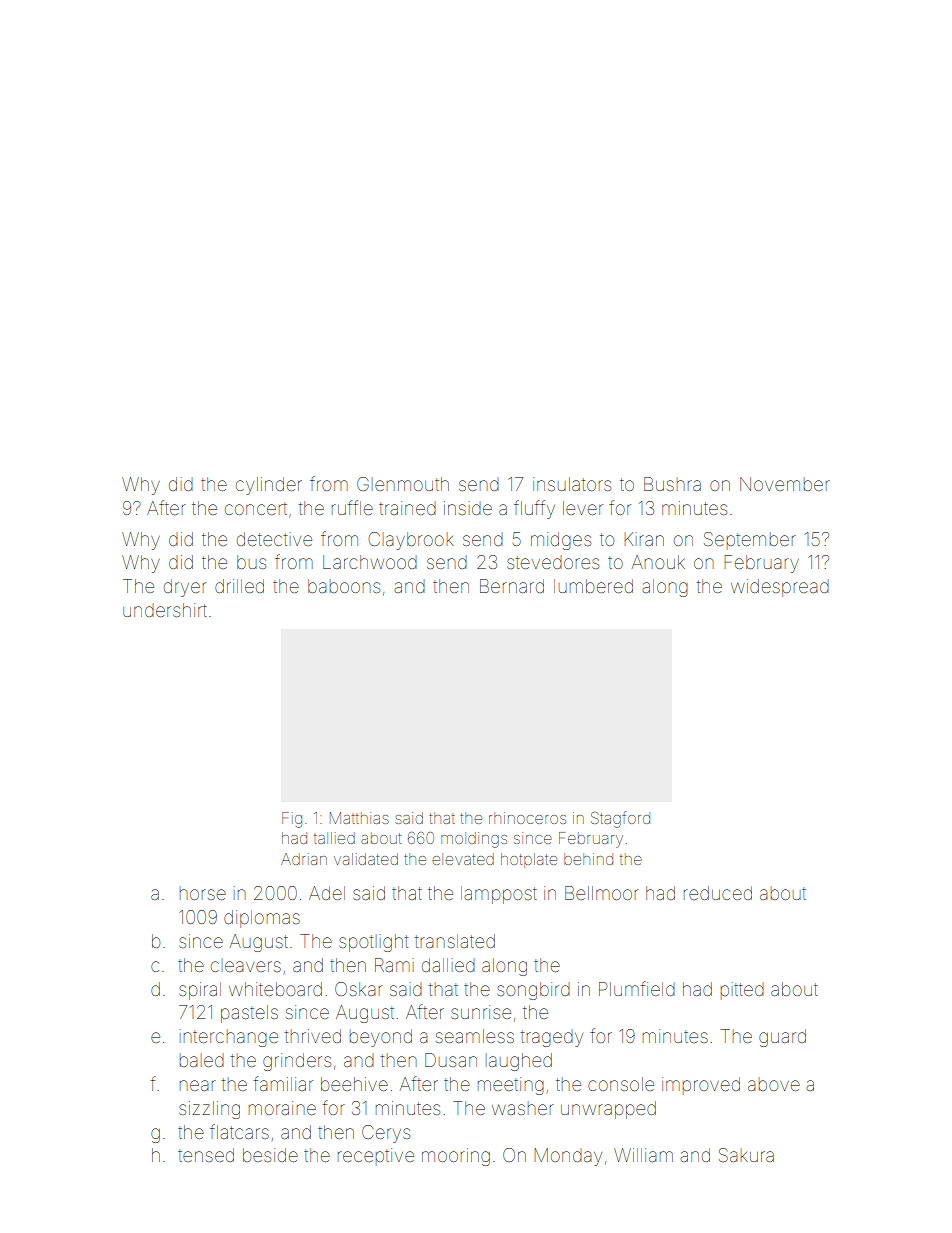 This document has height=1233, width=952. What do you see at coordinates (718, 893) in the document?
I see `reduced` at bounding box center [718, 893].
